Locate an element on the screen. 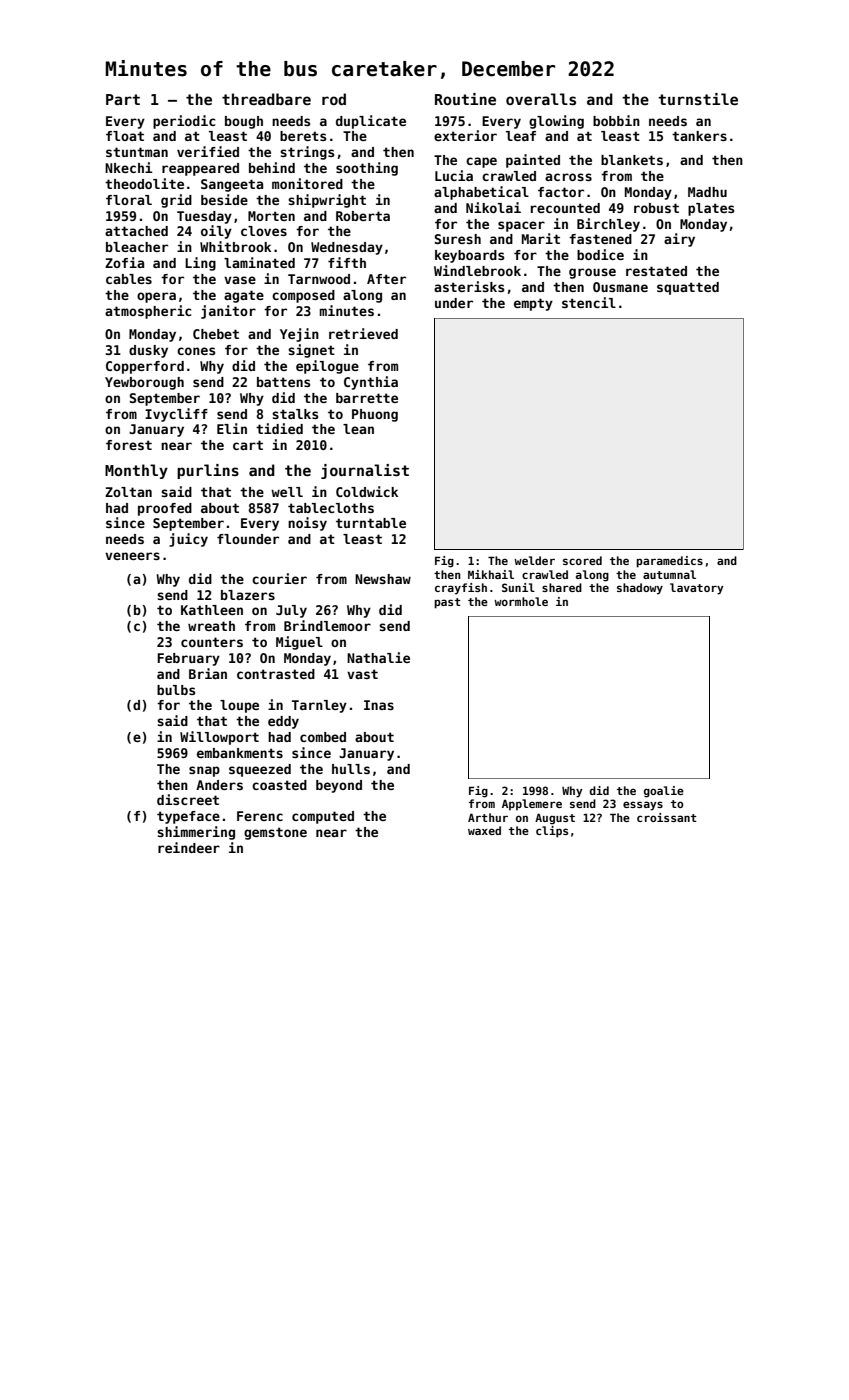 The image size is (849, 1400). bleacher is located at coordinates (137, 247).
